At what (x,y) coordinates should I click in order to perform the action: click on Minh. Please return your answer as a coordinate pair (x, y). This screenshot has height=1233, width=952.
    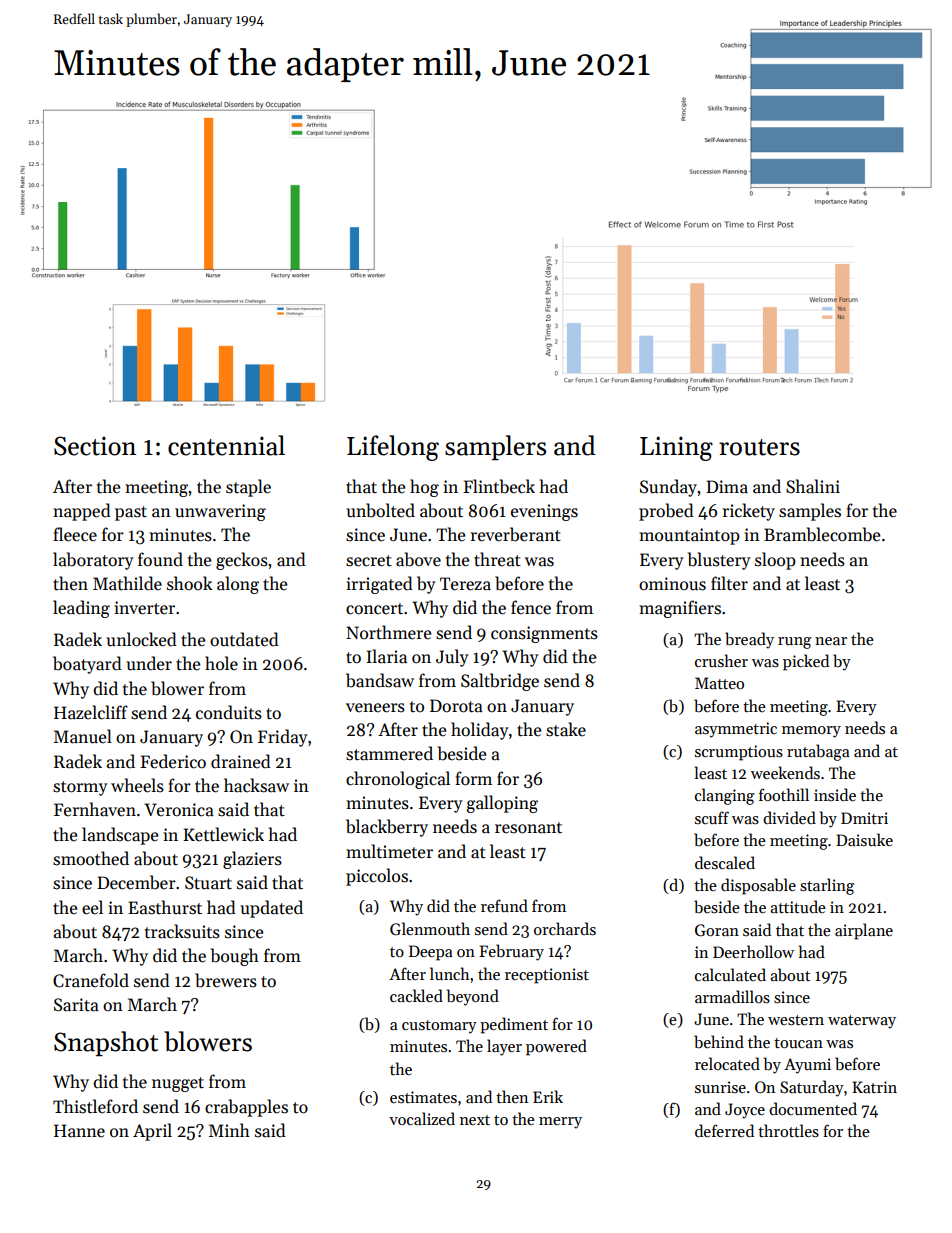
    Looking at the image, I should click on (229, 1130).
